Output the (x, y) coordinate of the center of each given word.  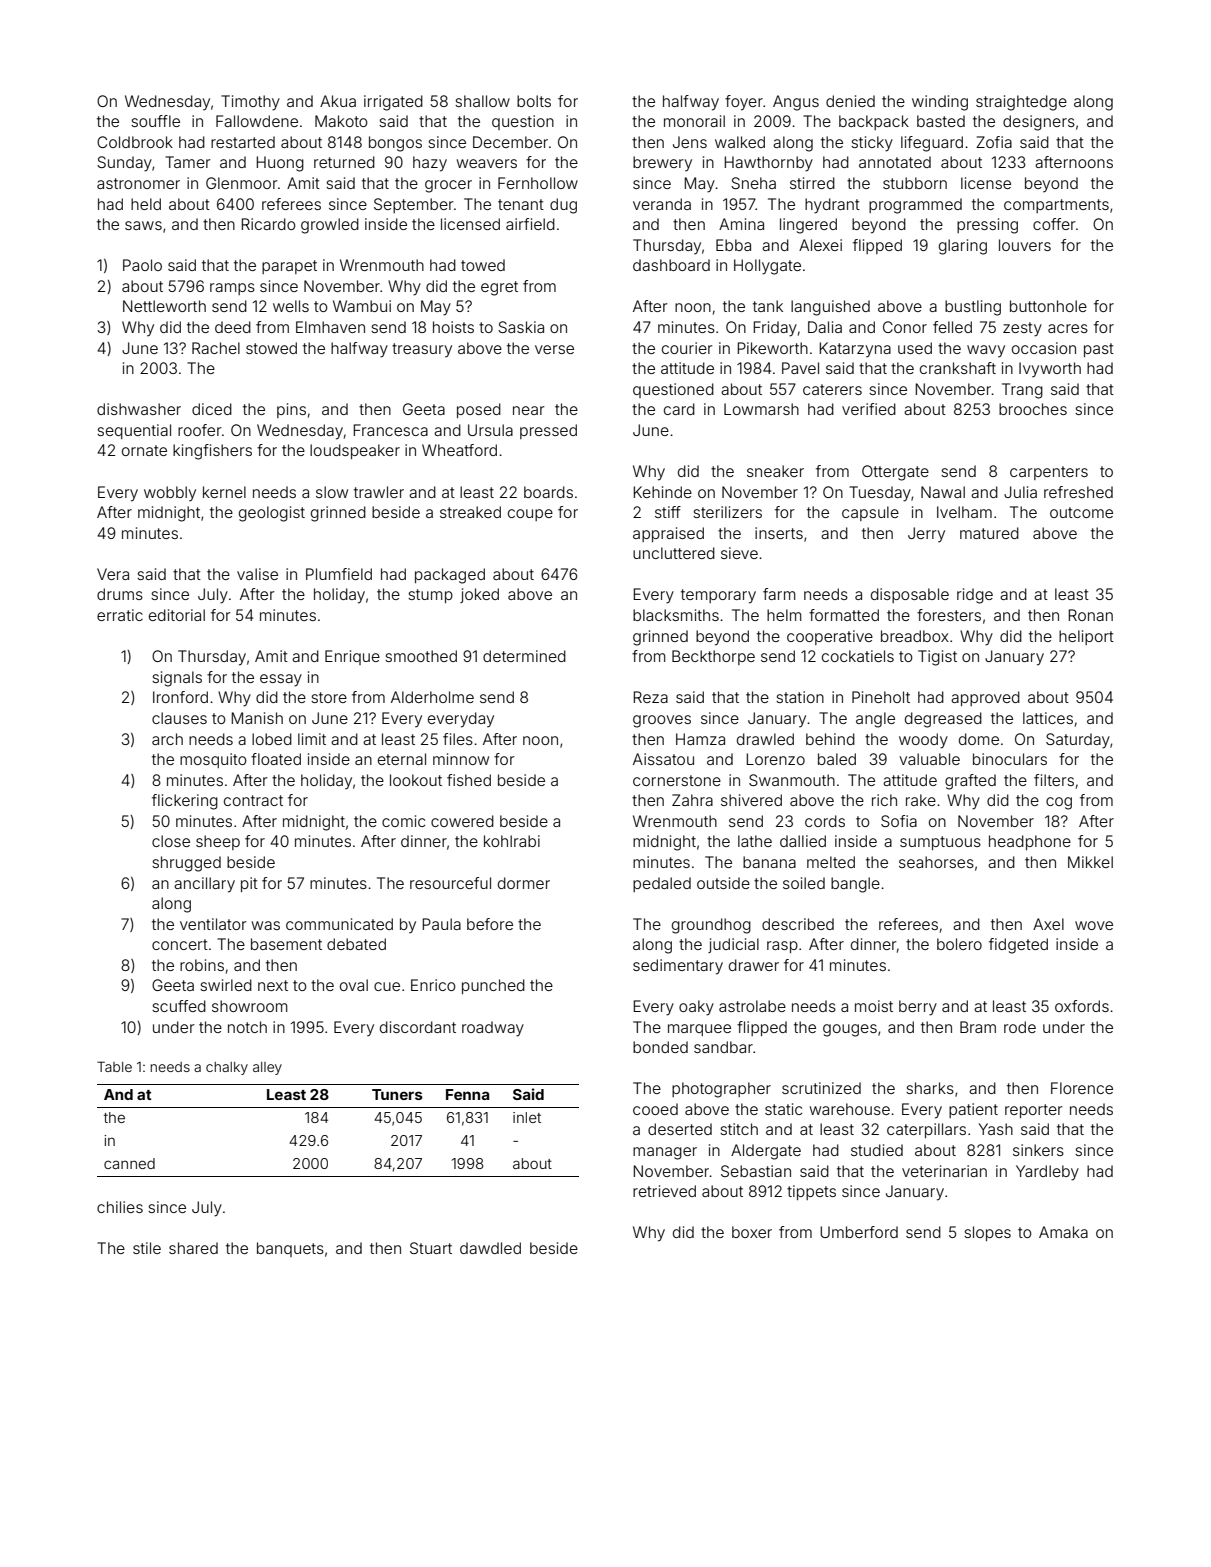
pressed (548, 431)
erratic (120, 615)
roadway (493, 1029)
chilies (120, 1207)
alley (267, 1068)
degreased (943, 720)
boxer (752, 1232)
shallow (482, 101)
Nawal (943, 492)
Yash (996, 1129)
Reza (650, 697)
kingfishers (212, 452)
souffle (155, 121)
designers (1039, 123)
